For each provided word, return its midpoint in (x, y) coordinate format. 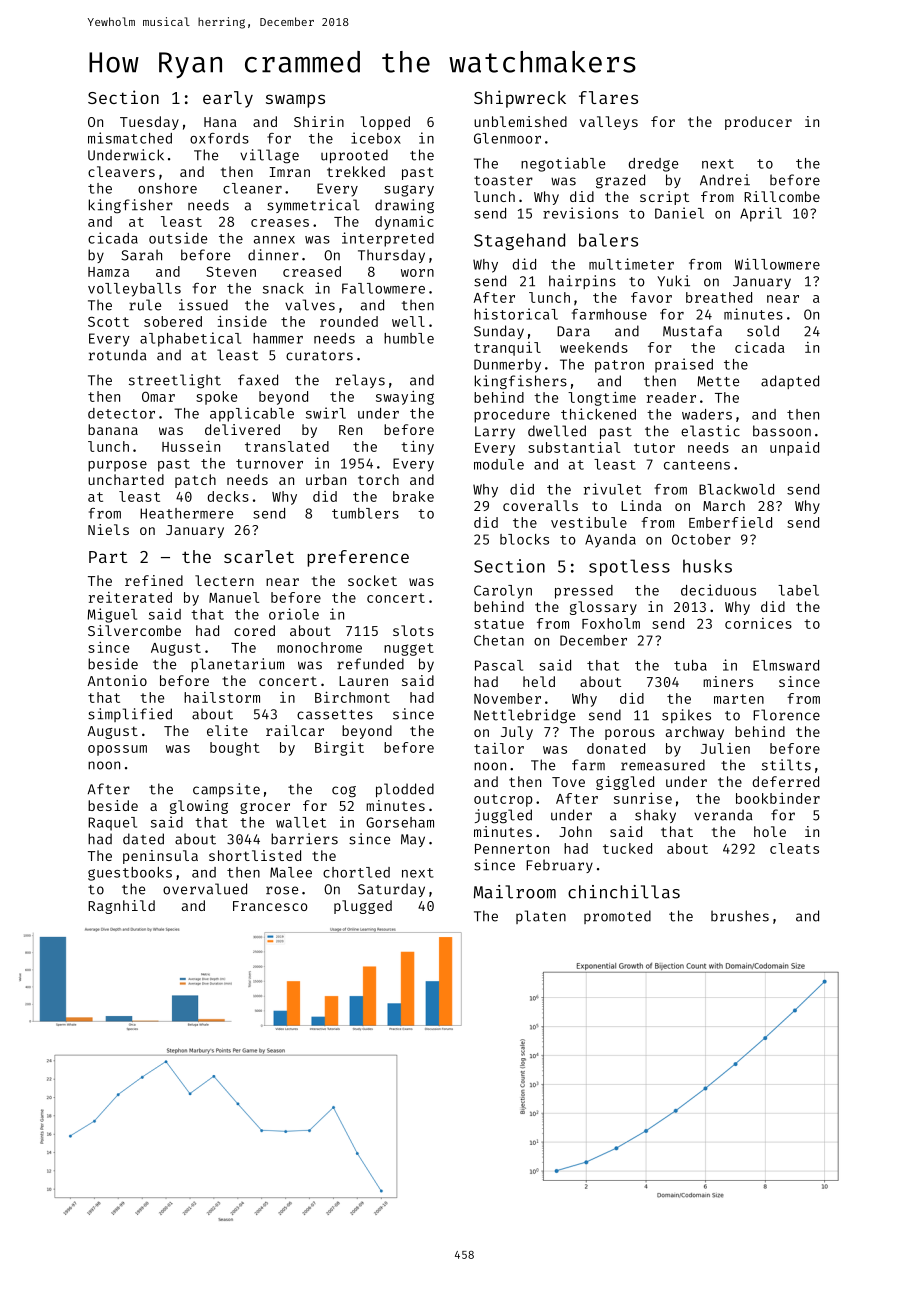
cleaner (252, 188)
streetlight (175, 381)
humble (409, 338)
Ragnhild (121, 907)
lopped (385, 123)
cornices (758, 623)
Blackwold (736, 489)
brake (413, 496)
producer (758, 123)
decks (228, 496)
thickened (598, 414)
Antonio (117, 680)
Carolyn (503, 592)
